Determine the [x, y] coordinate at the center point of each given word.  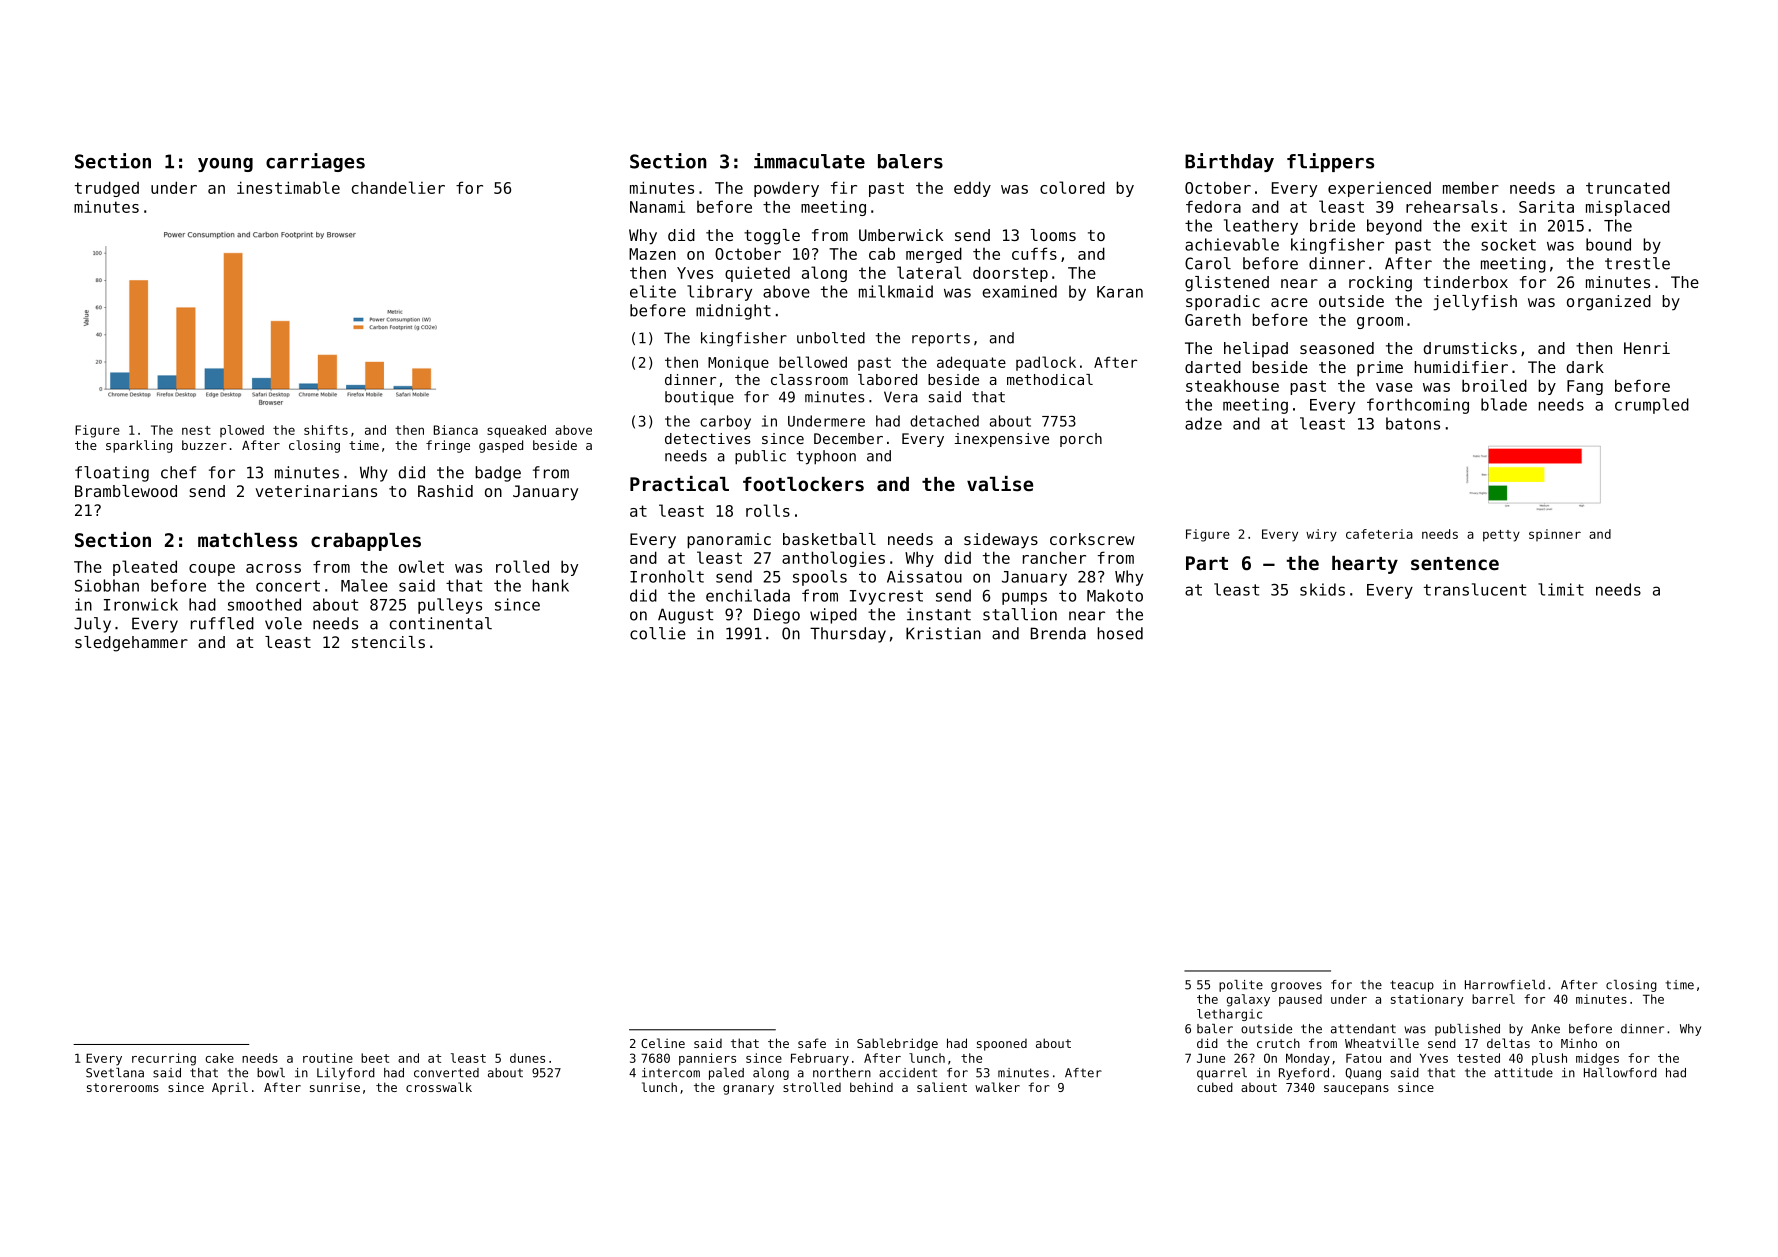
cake [219, 1058]
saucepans [1356, 1090]
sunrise [335, 1087]
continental [441, 623]
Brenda [1058, 633]
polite [1241, 986]
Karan [1120, 292]
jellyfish [1475, 303]
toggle [772, 237]
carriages [315, 162]
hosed [1120, 633]
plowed [242, 431]
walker [997, 1087]
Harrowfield [1505, 985]
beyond [1394, 227]
